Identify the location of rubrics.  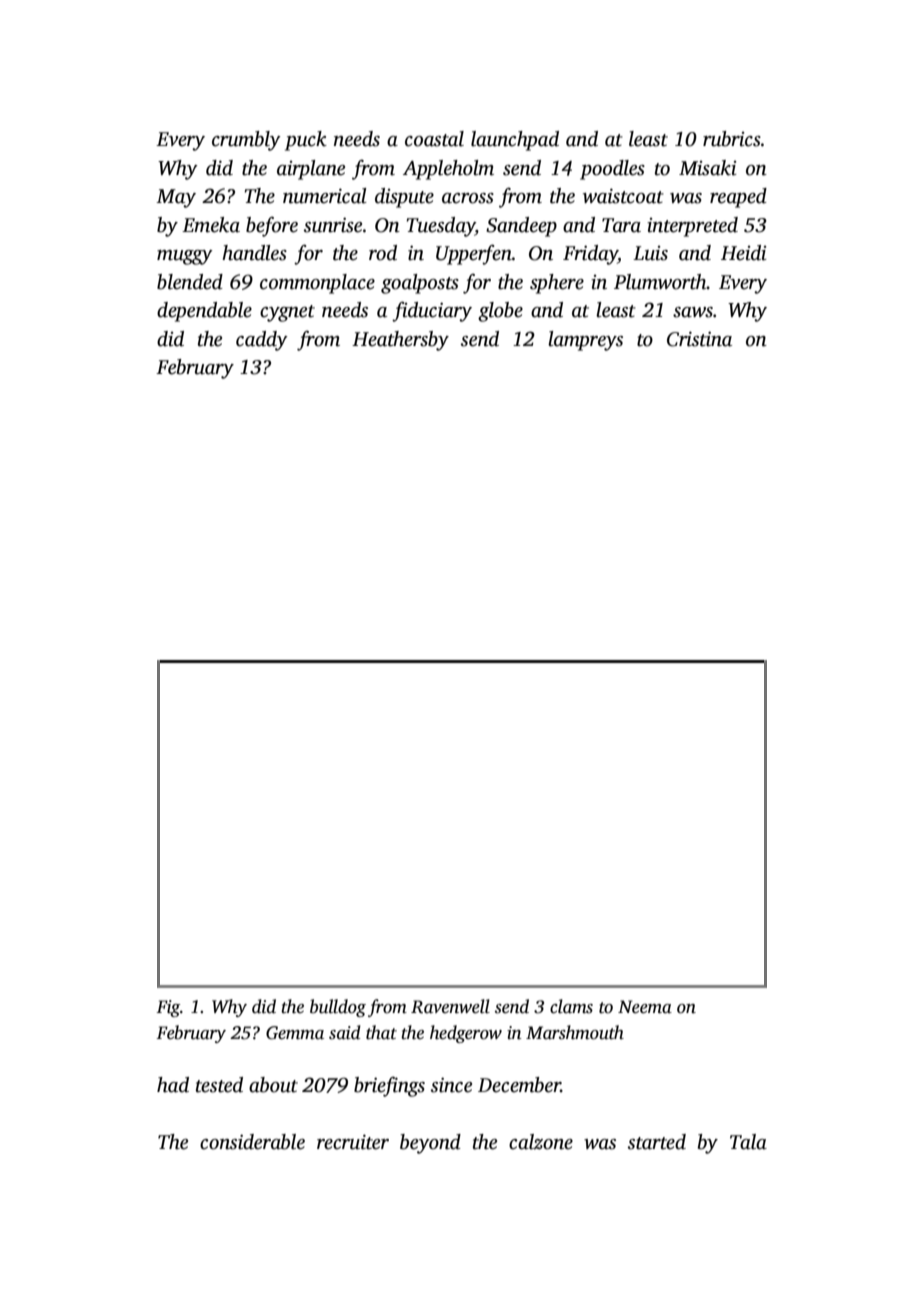
(732, 139).
